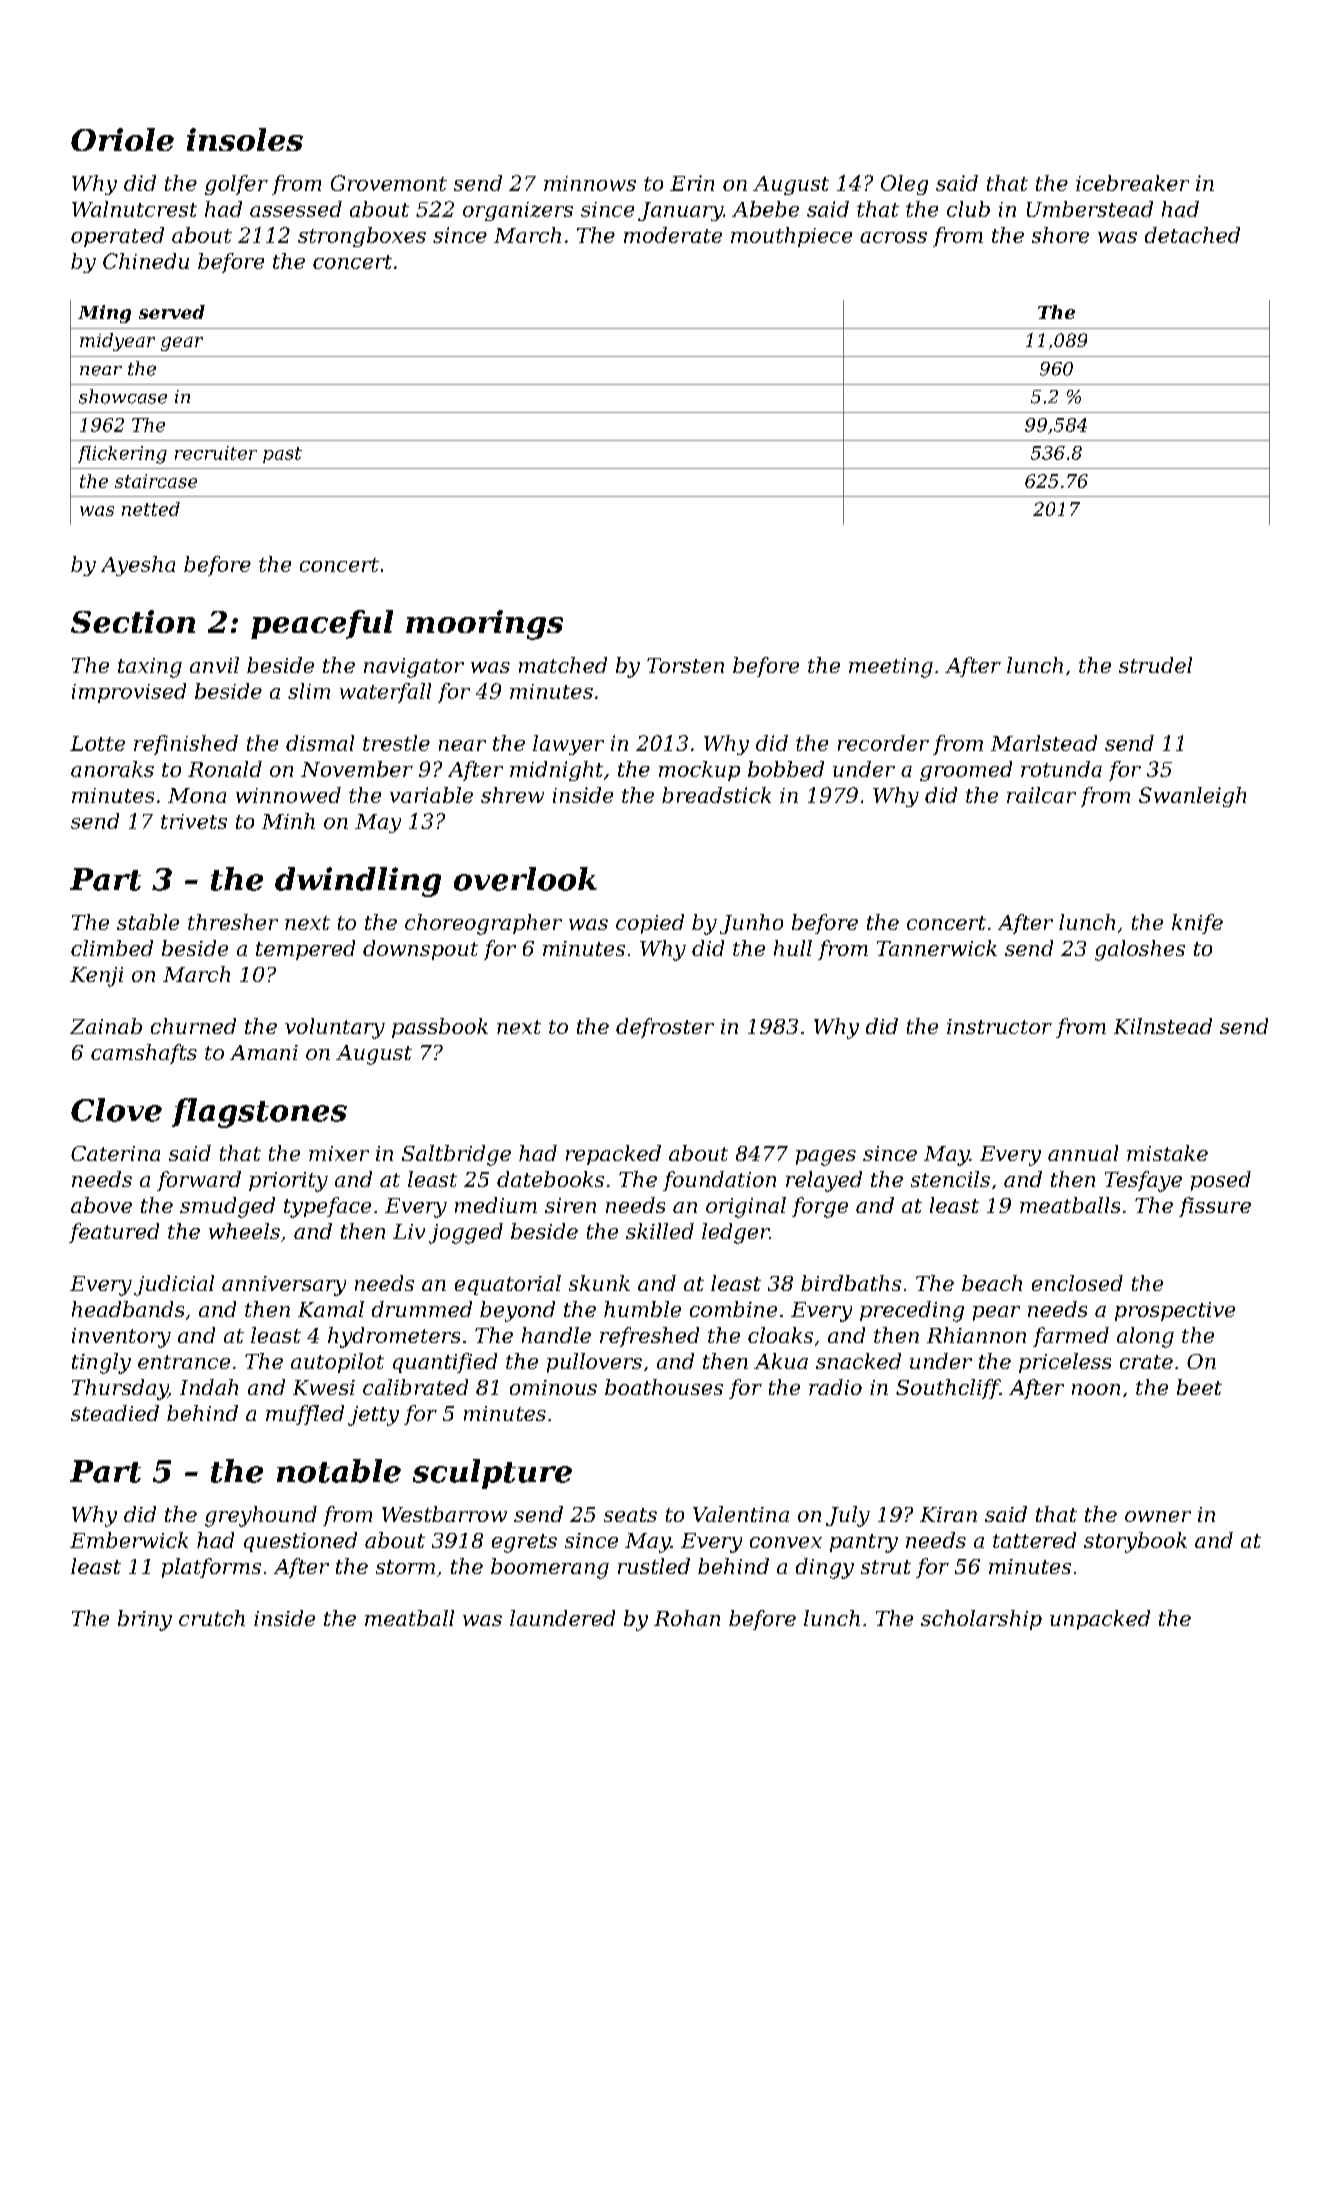 Image resolution: width=1340 pixels, height=2206 pixels. Describe the element at coordinates (883, 743) in the page. I see `recorder` at that location.
